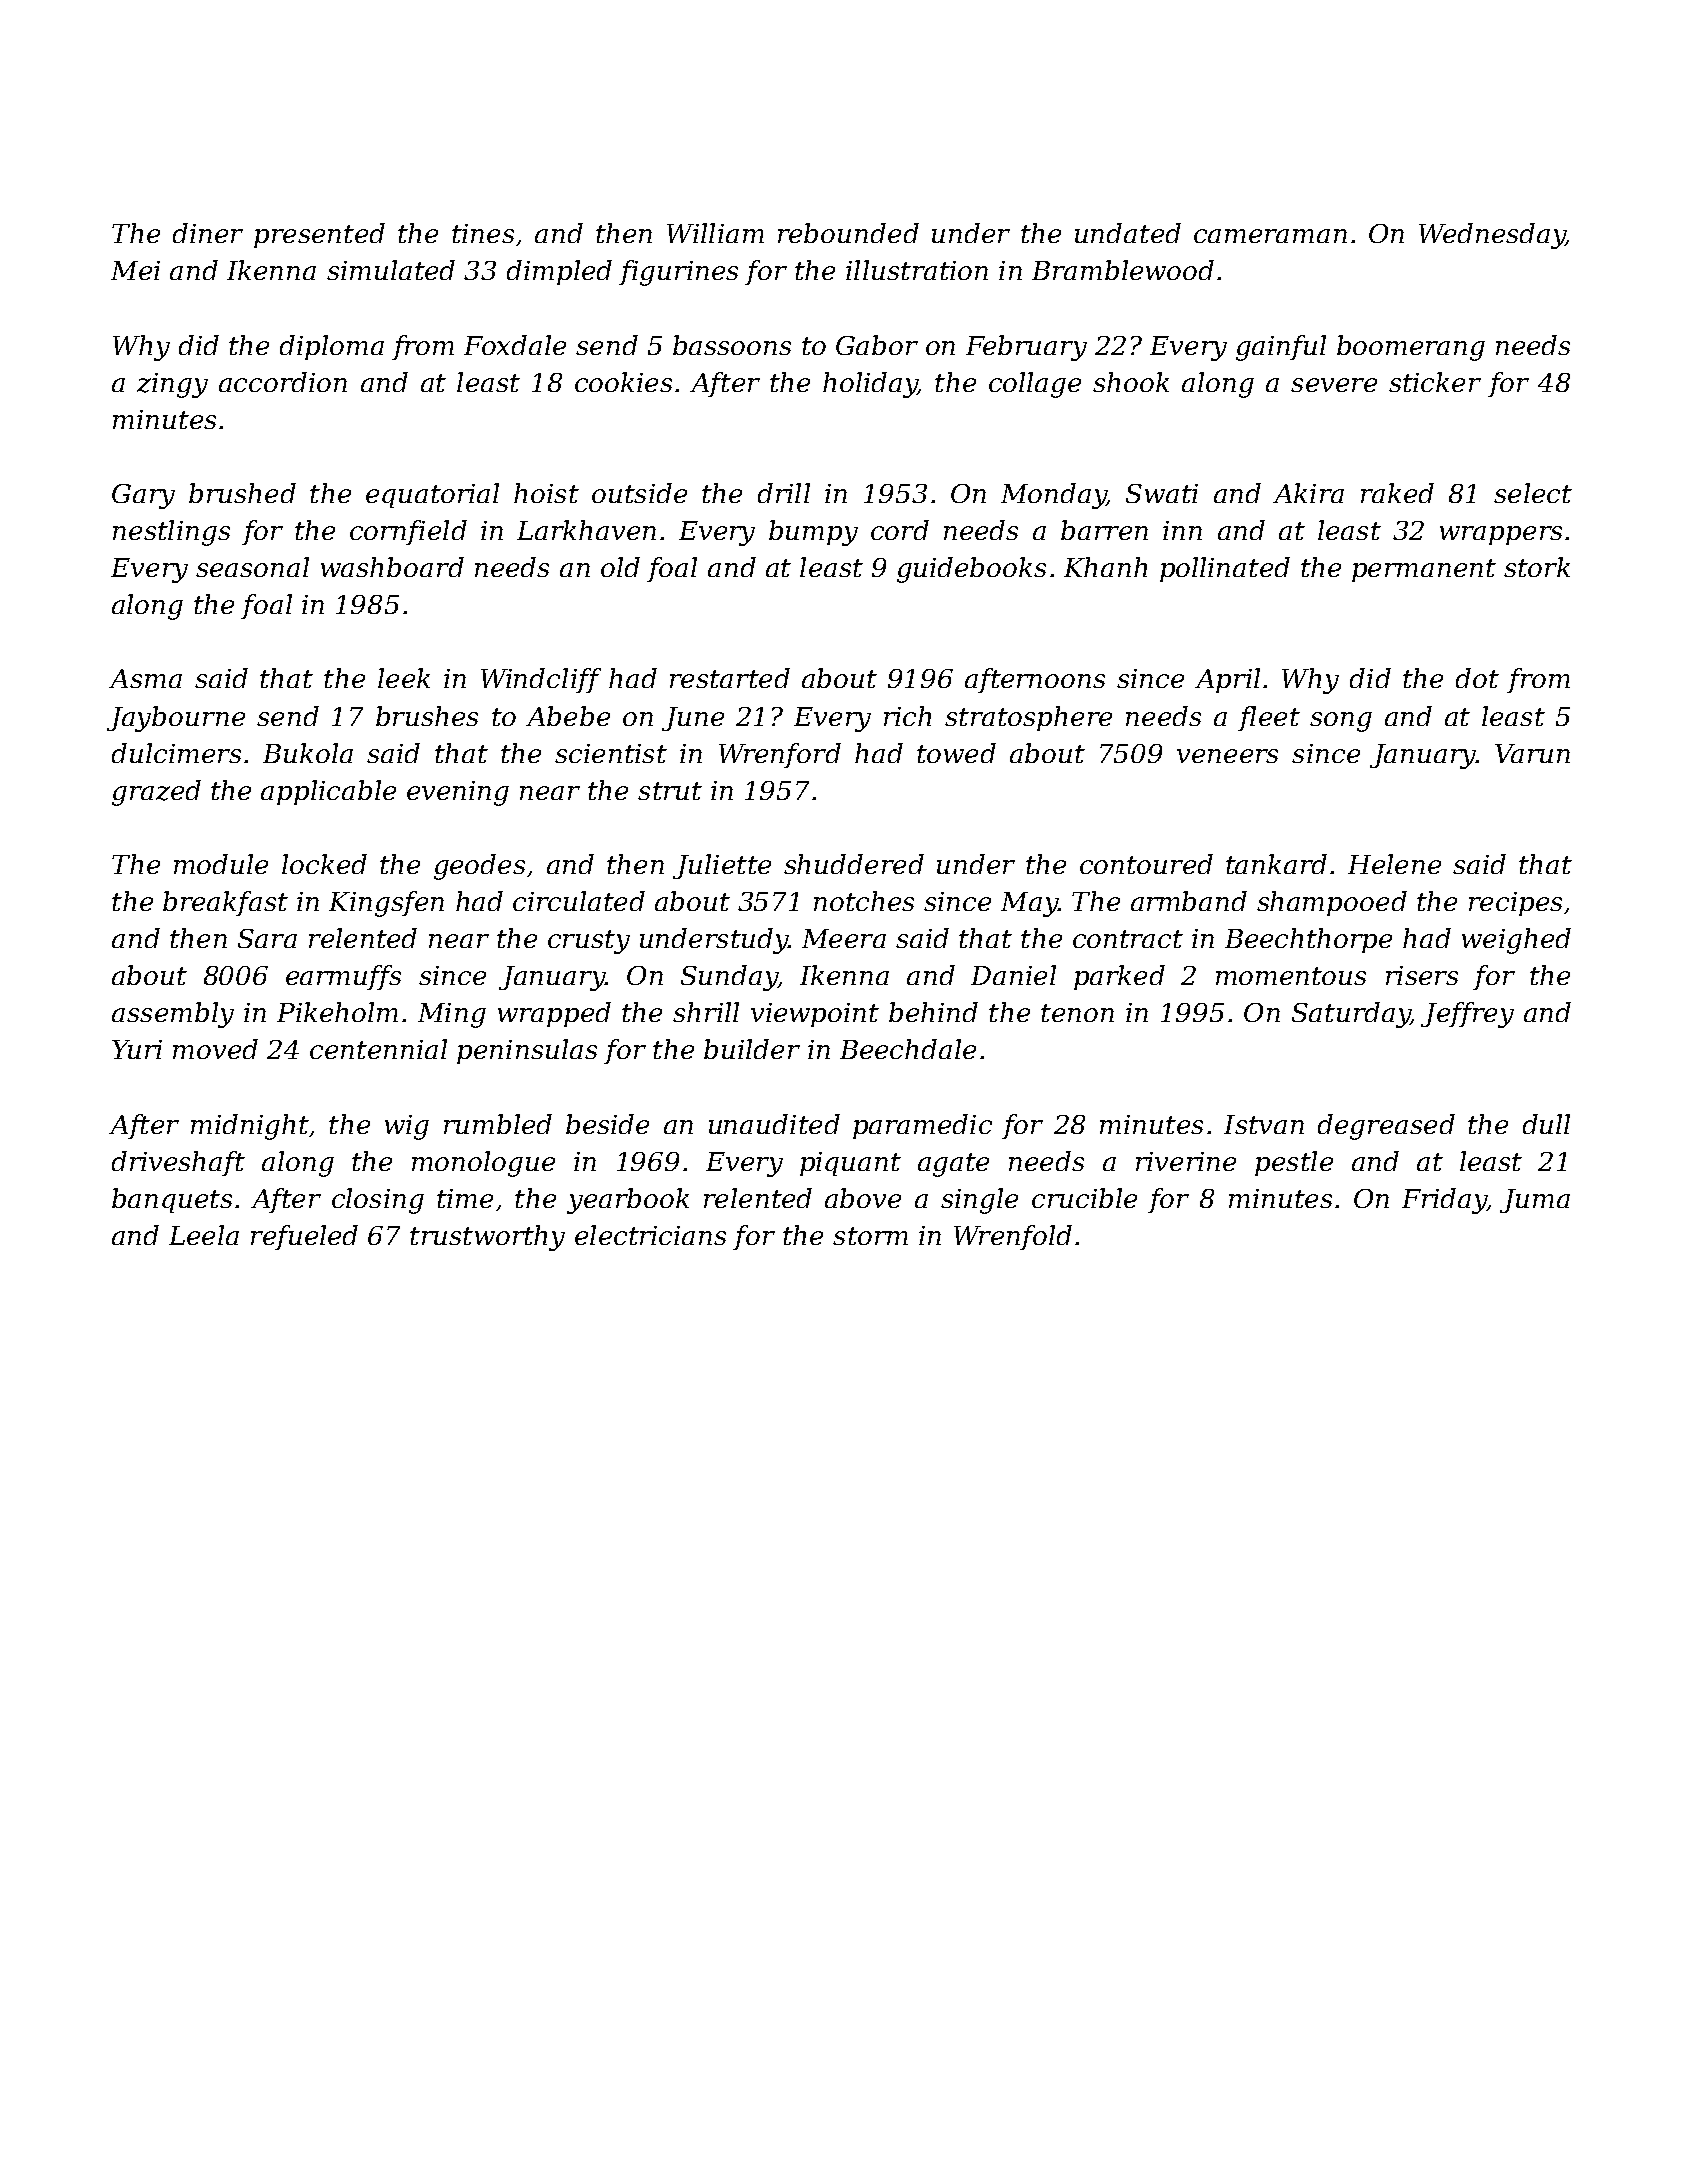 Image resolution: width=1683 pixels, height=2178 pixels. Describe the element at coordinates (848, 233) in the screenshot. I see `rebounded` at that location.
